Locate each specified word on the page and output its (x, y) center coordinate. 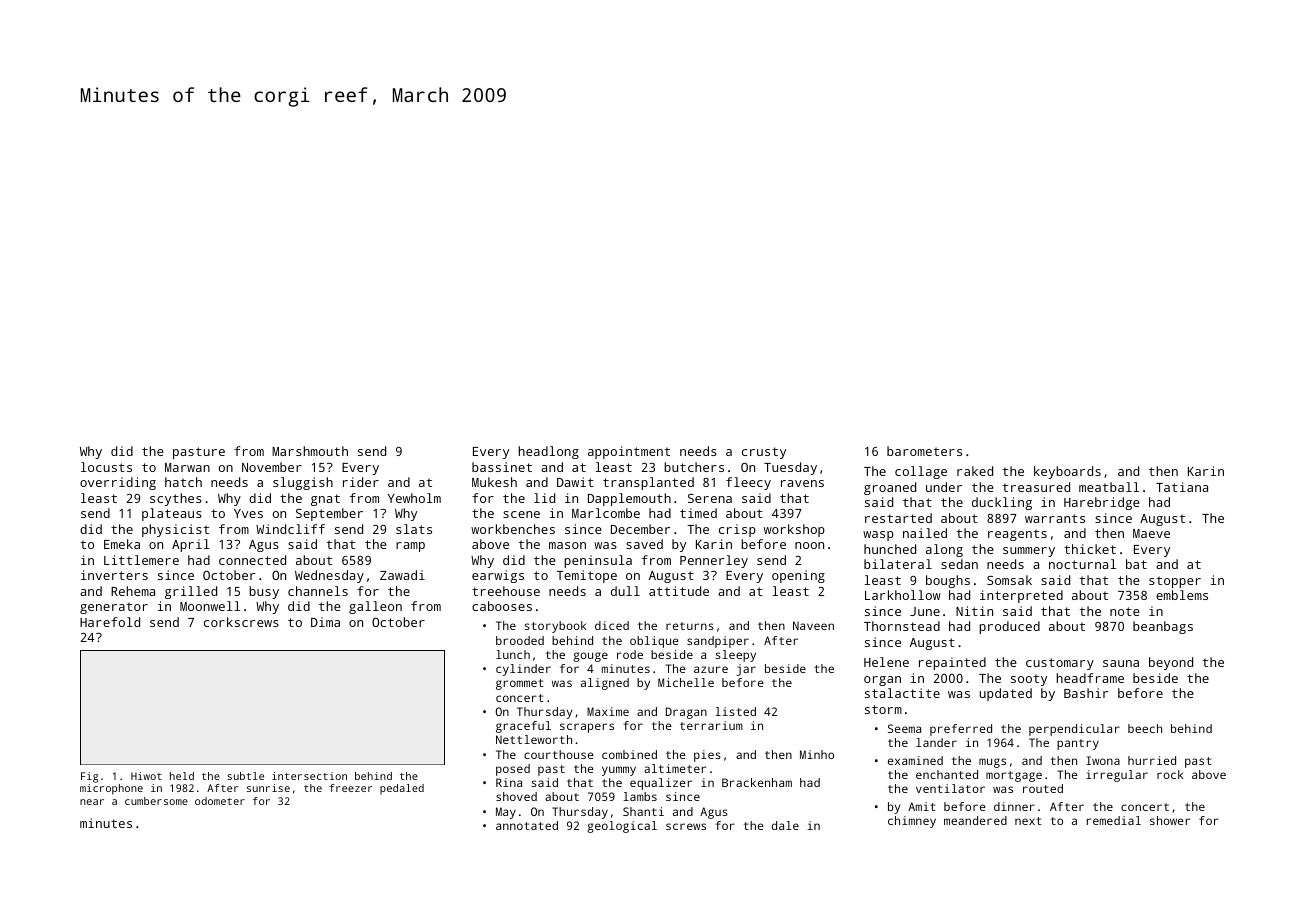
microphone (111, 789)
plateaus (172, 514)
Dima (325, 622)
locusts (106, 467)
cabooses (502, 606)
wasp (878, 536)
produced (1009, 627)
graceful (523, 727)
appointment (629, 452)
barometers (924, 451)
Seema (904, 728)
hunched (890, 549)
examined (915, 760)
